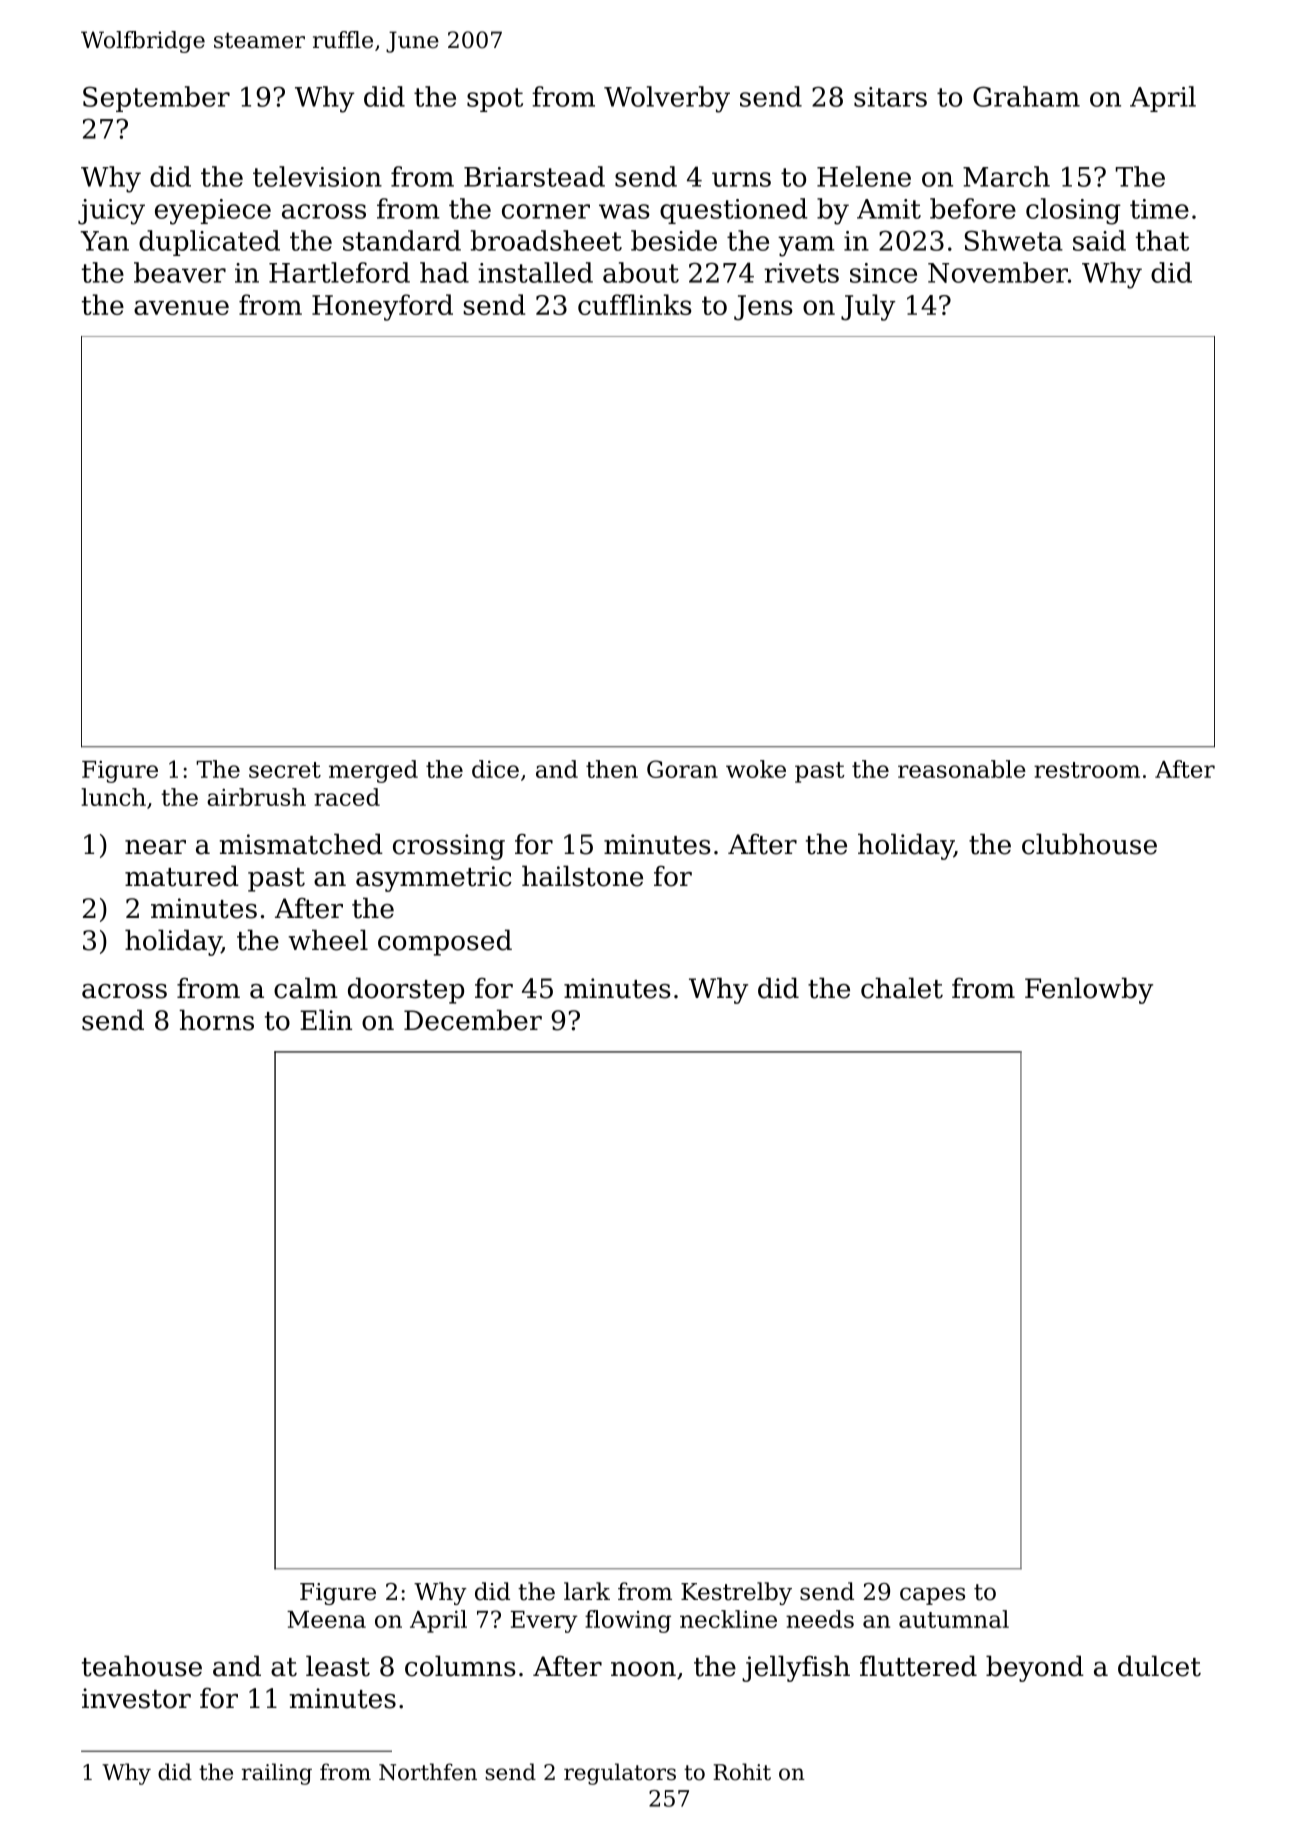 Image resolution: width=1296 pixels, height=1833 pixels. Describe the element at coordinates (890, 97) in the screenshot. I see `sitars` at that location.
